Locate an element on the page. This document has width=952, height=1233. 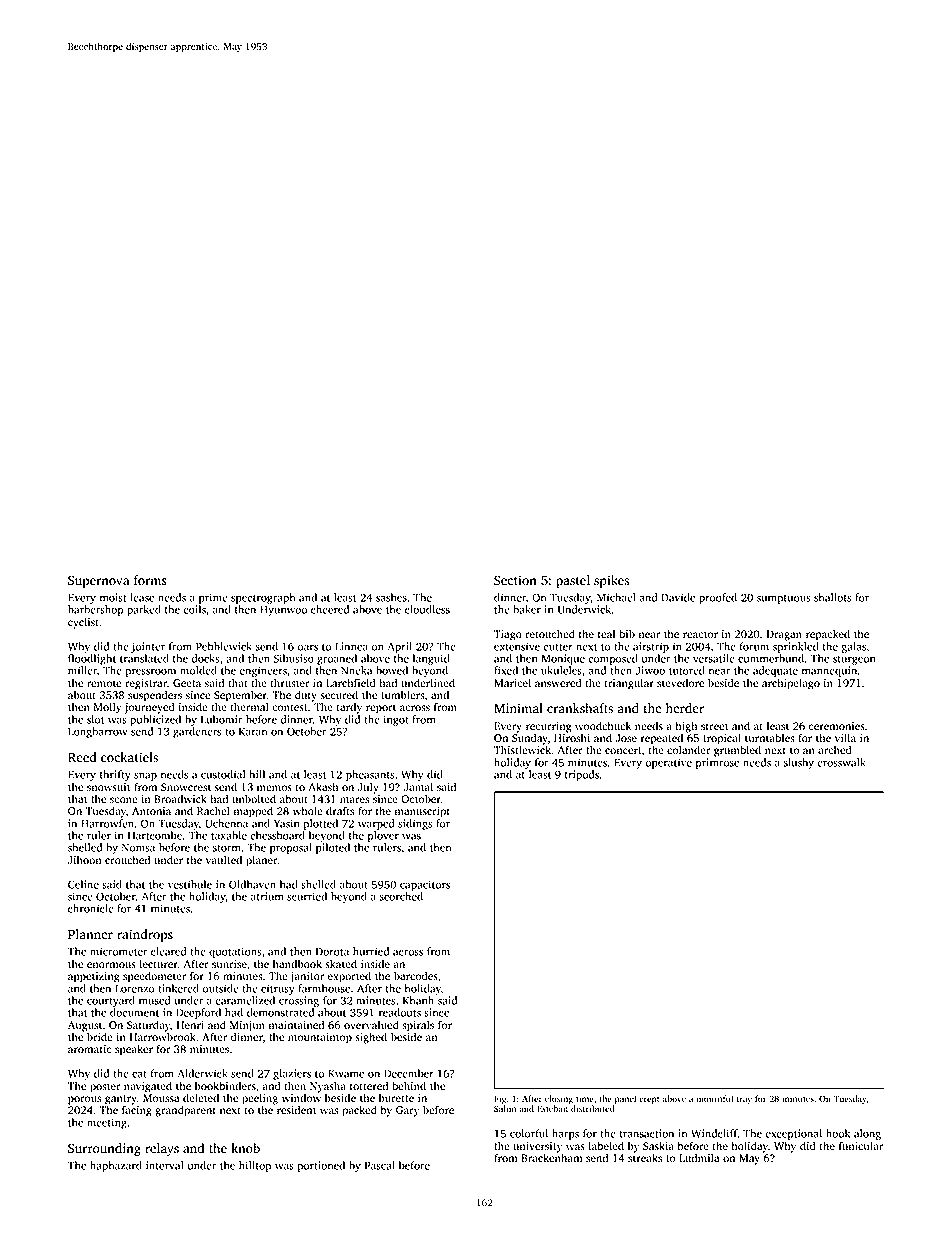
Nomsa is located at coordinates (138, 848).
